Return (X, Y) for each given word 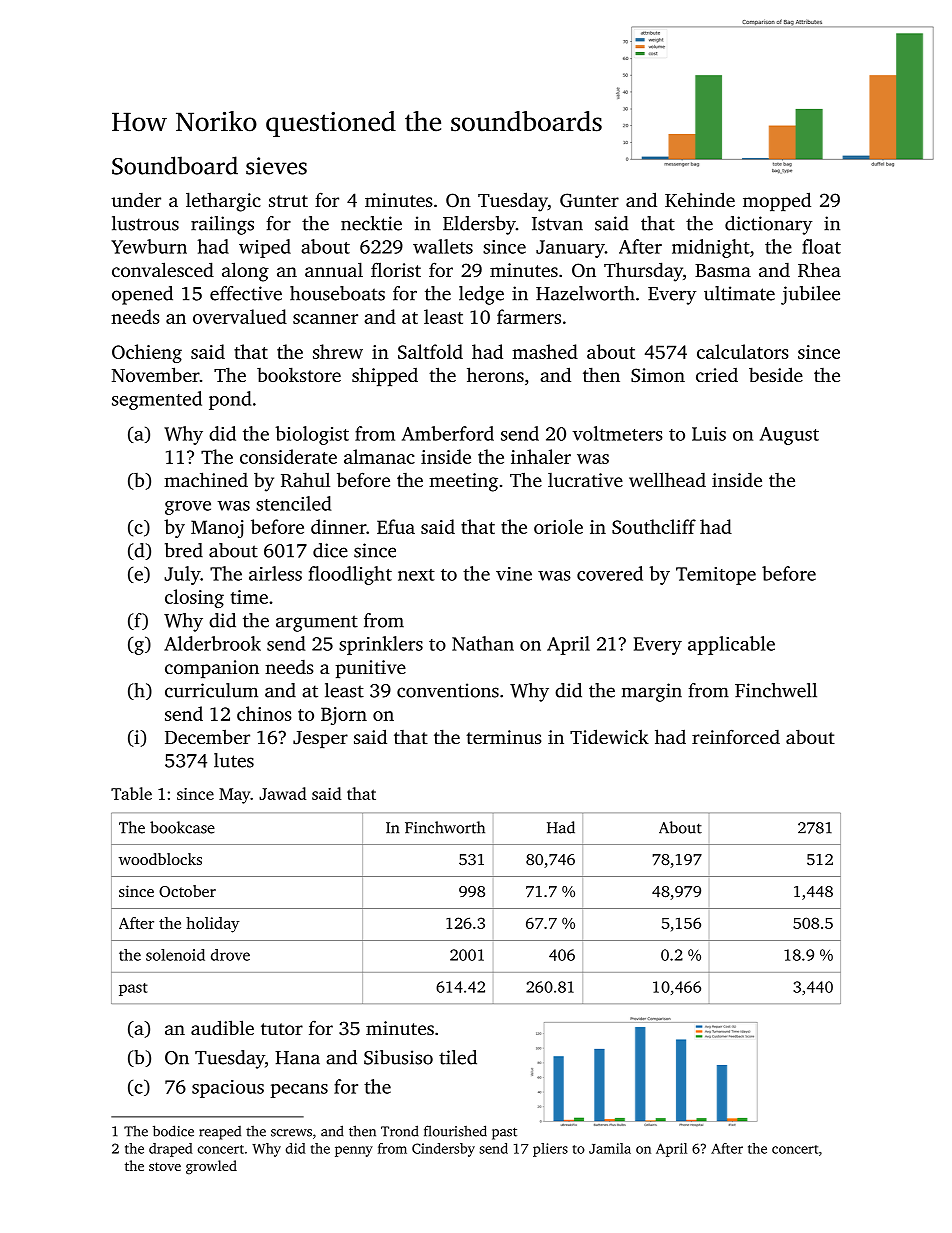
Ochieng (147, 353)
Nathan (483, 643)
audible (222, 1027)
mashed (545, 351)
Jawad (282, 793)
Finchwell (776, 690)
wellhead (667, 479)
